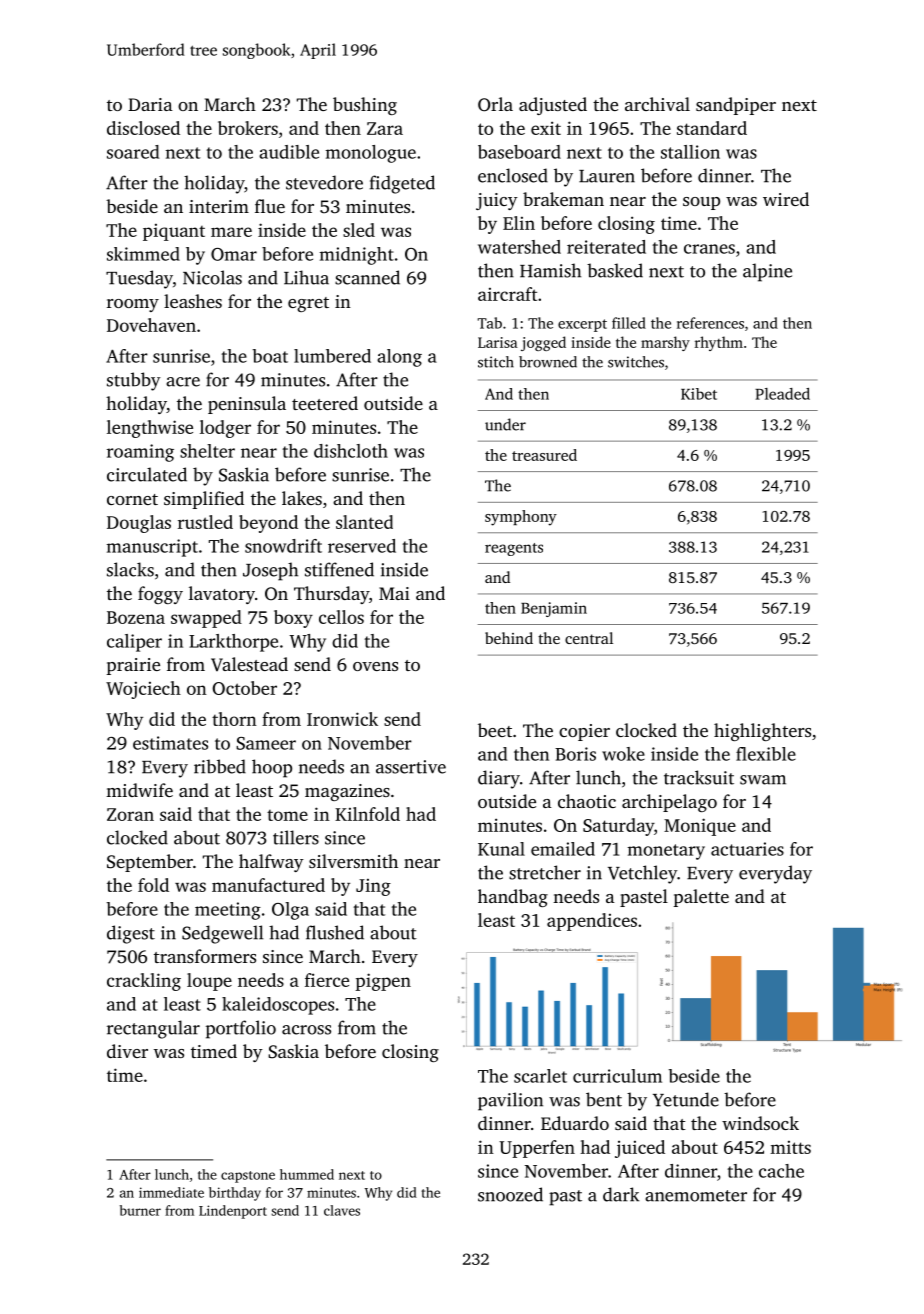 The width and height of the screenshot is (924, 1314). What do you see at coordinates (495, 104) in the screenshot?
I see `Orla` at bounding box center [495, 104].
